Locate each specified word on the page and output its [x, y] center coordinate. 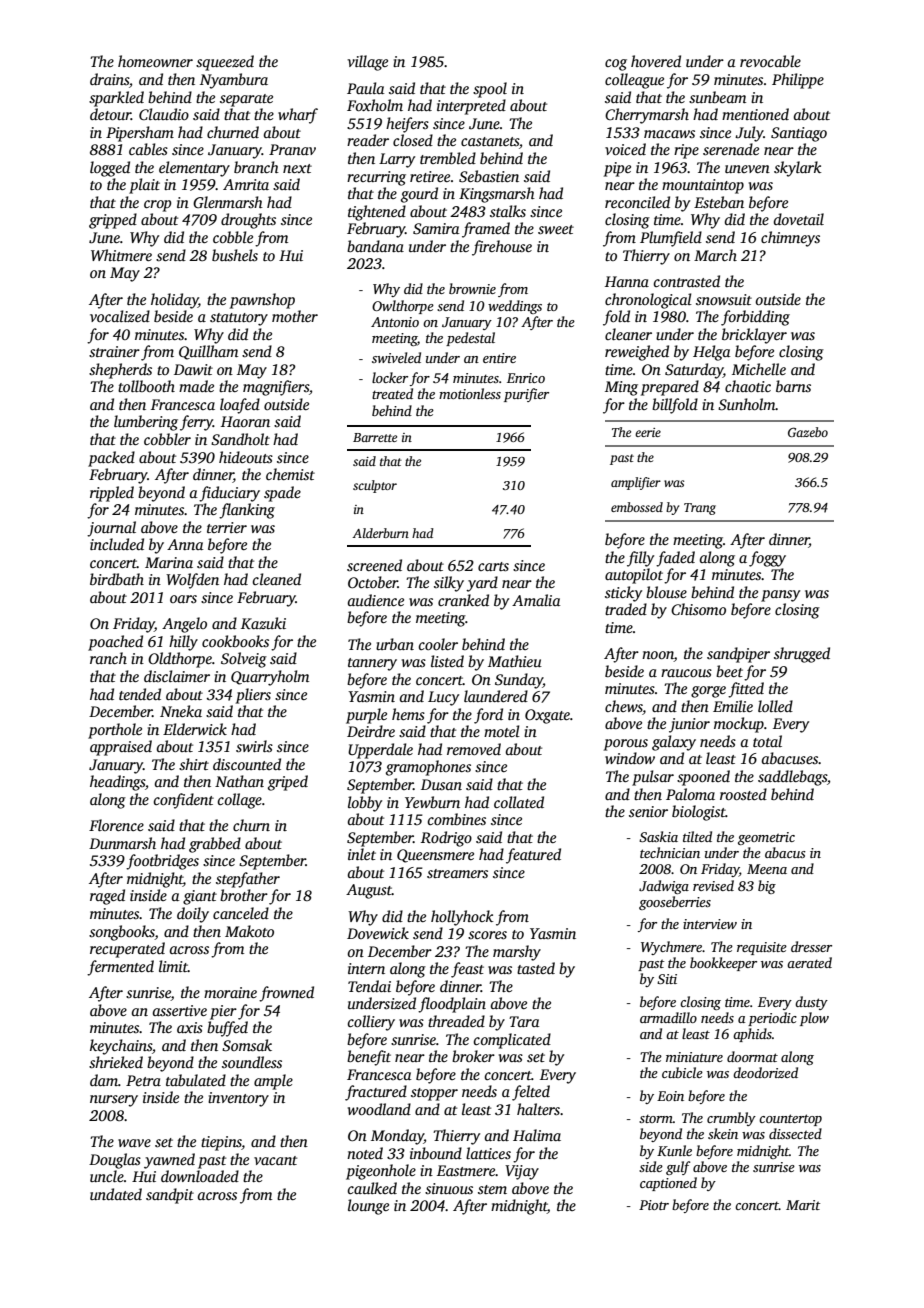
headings [117, 783]
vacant [275, 1160]
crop [157, 206]
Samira [436, 229]
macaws [669, 134]
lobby [365, 804]
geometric [766, 838]
